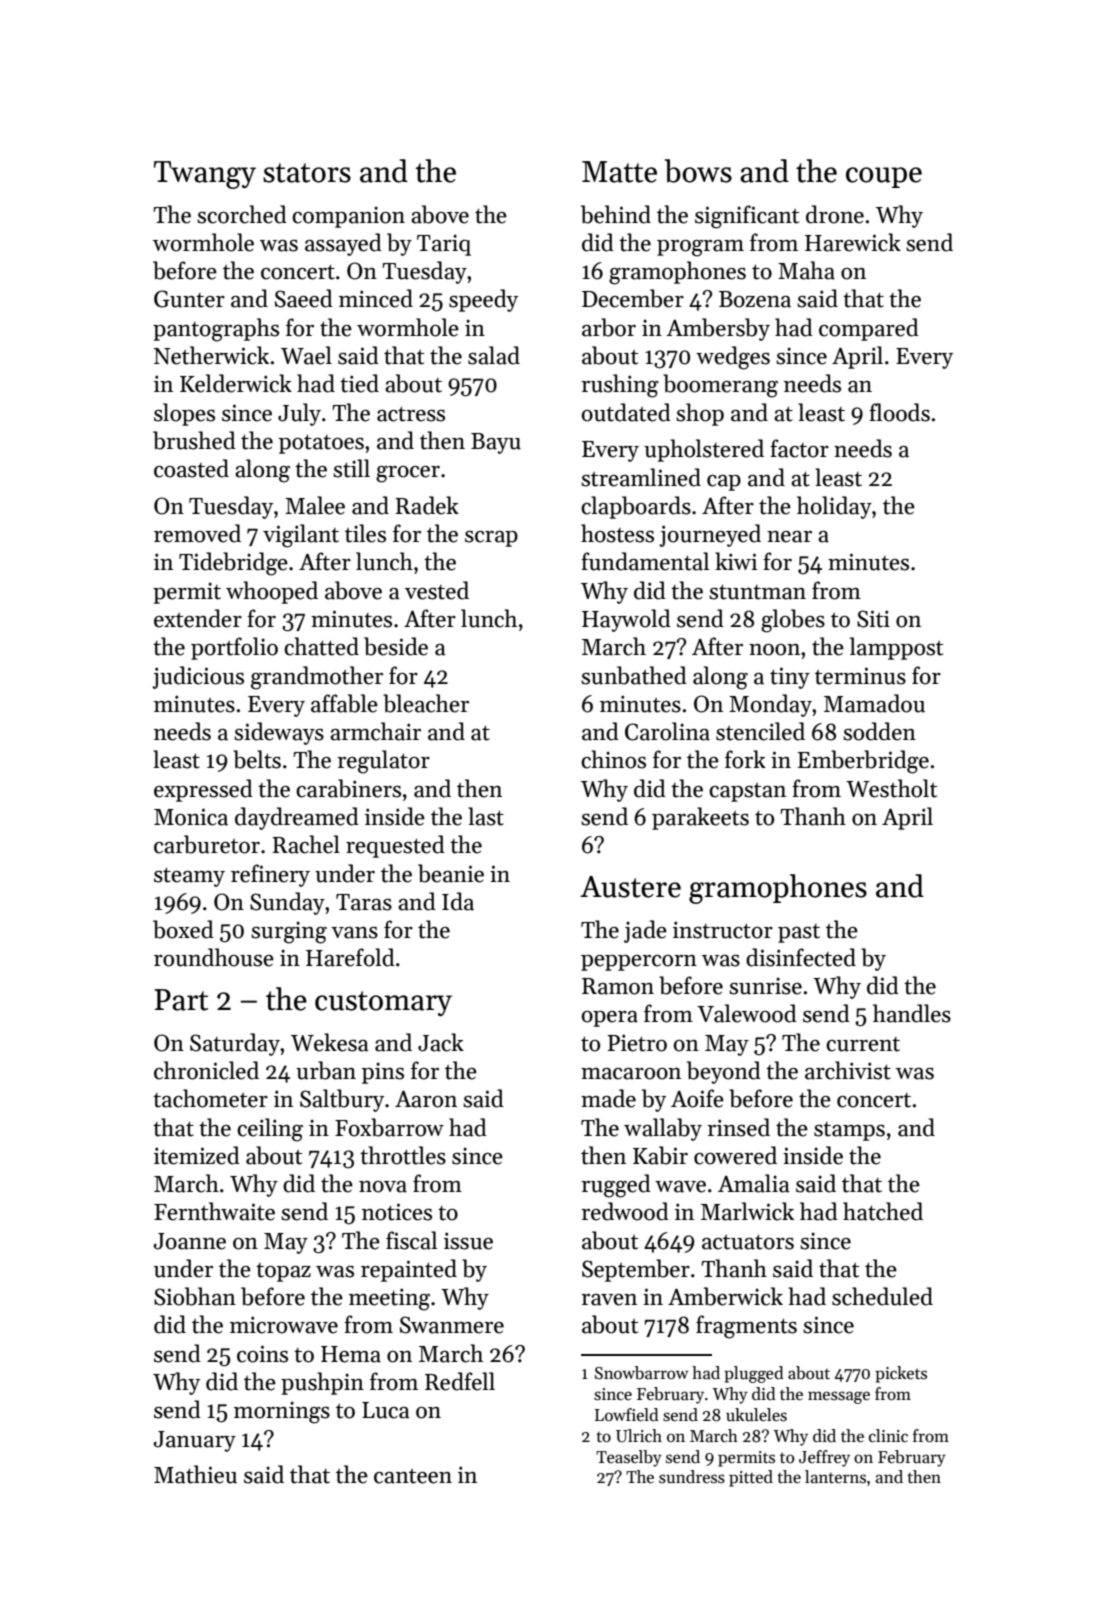 The width and height of the image is (1107, 1604). I want to click on Luca, so click(386, 1410).
